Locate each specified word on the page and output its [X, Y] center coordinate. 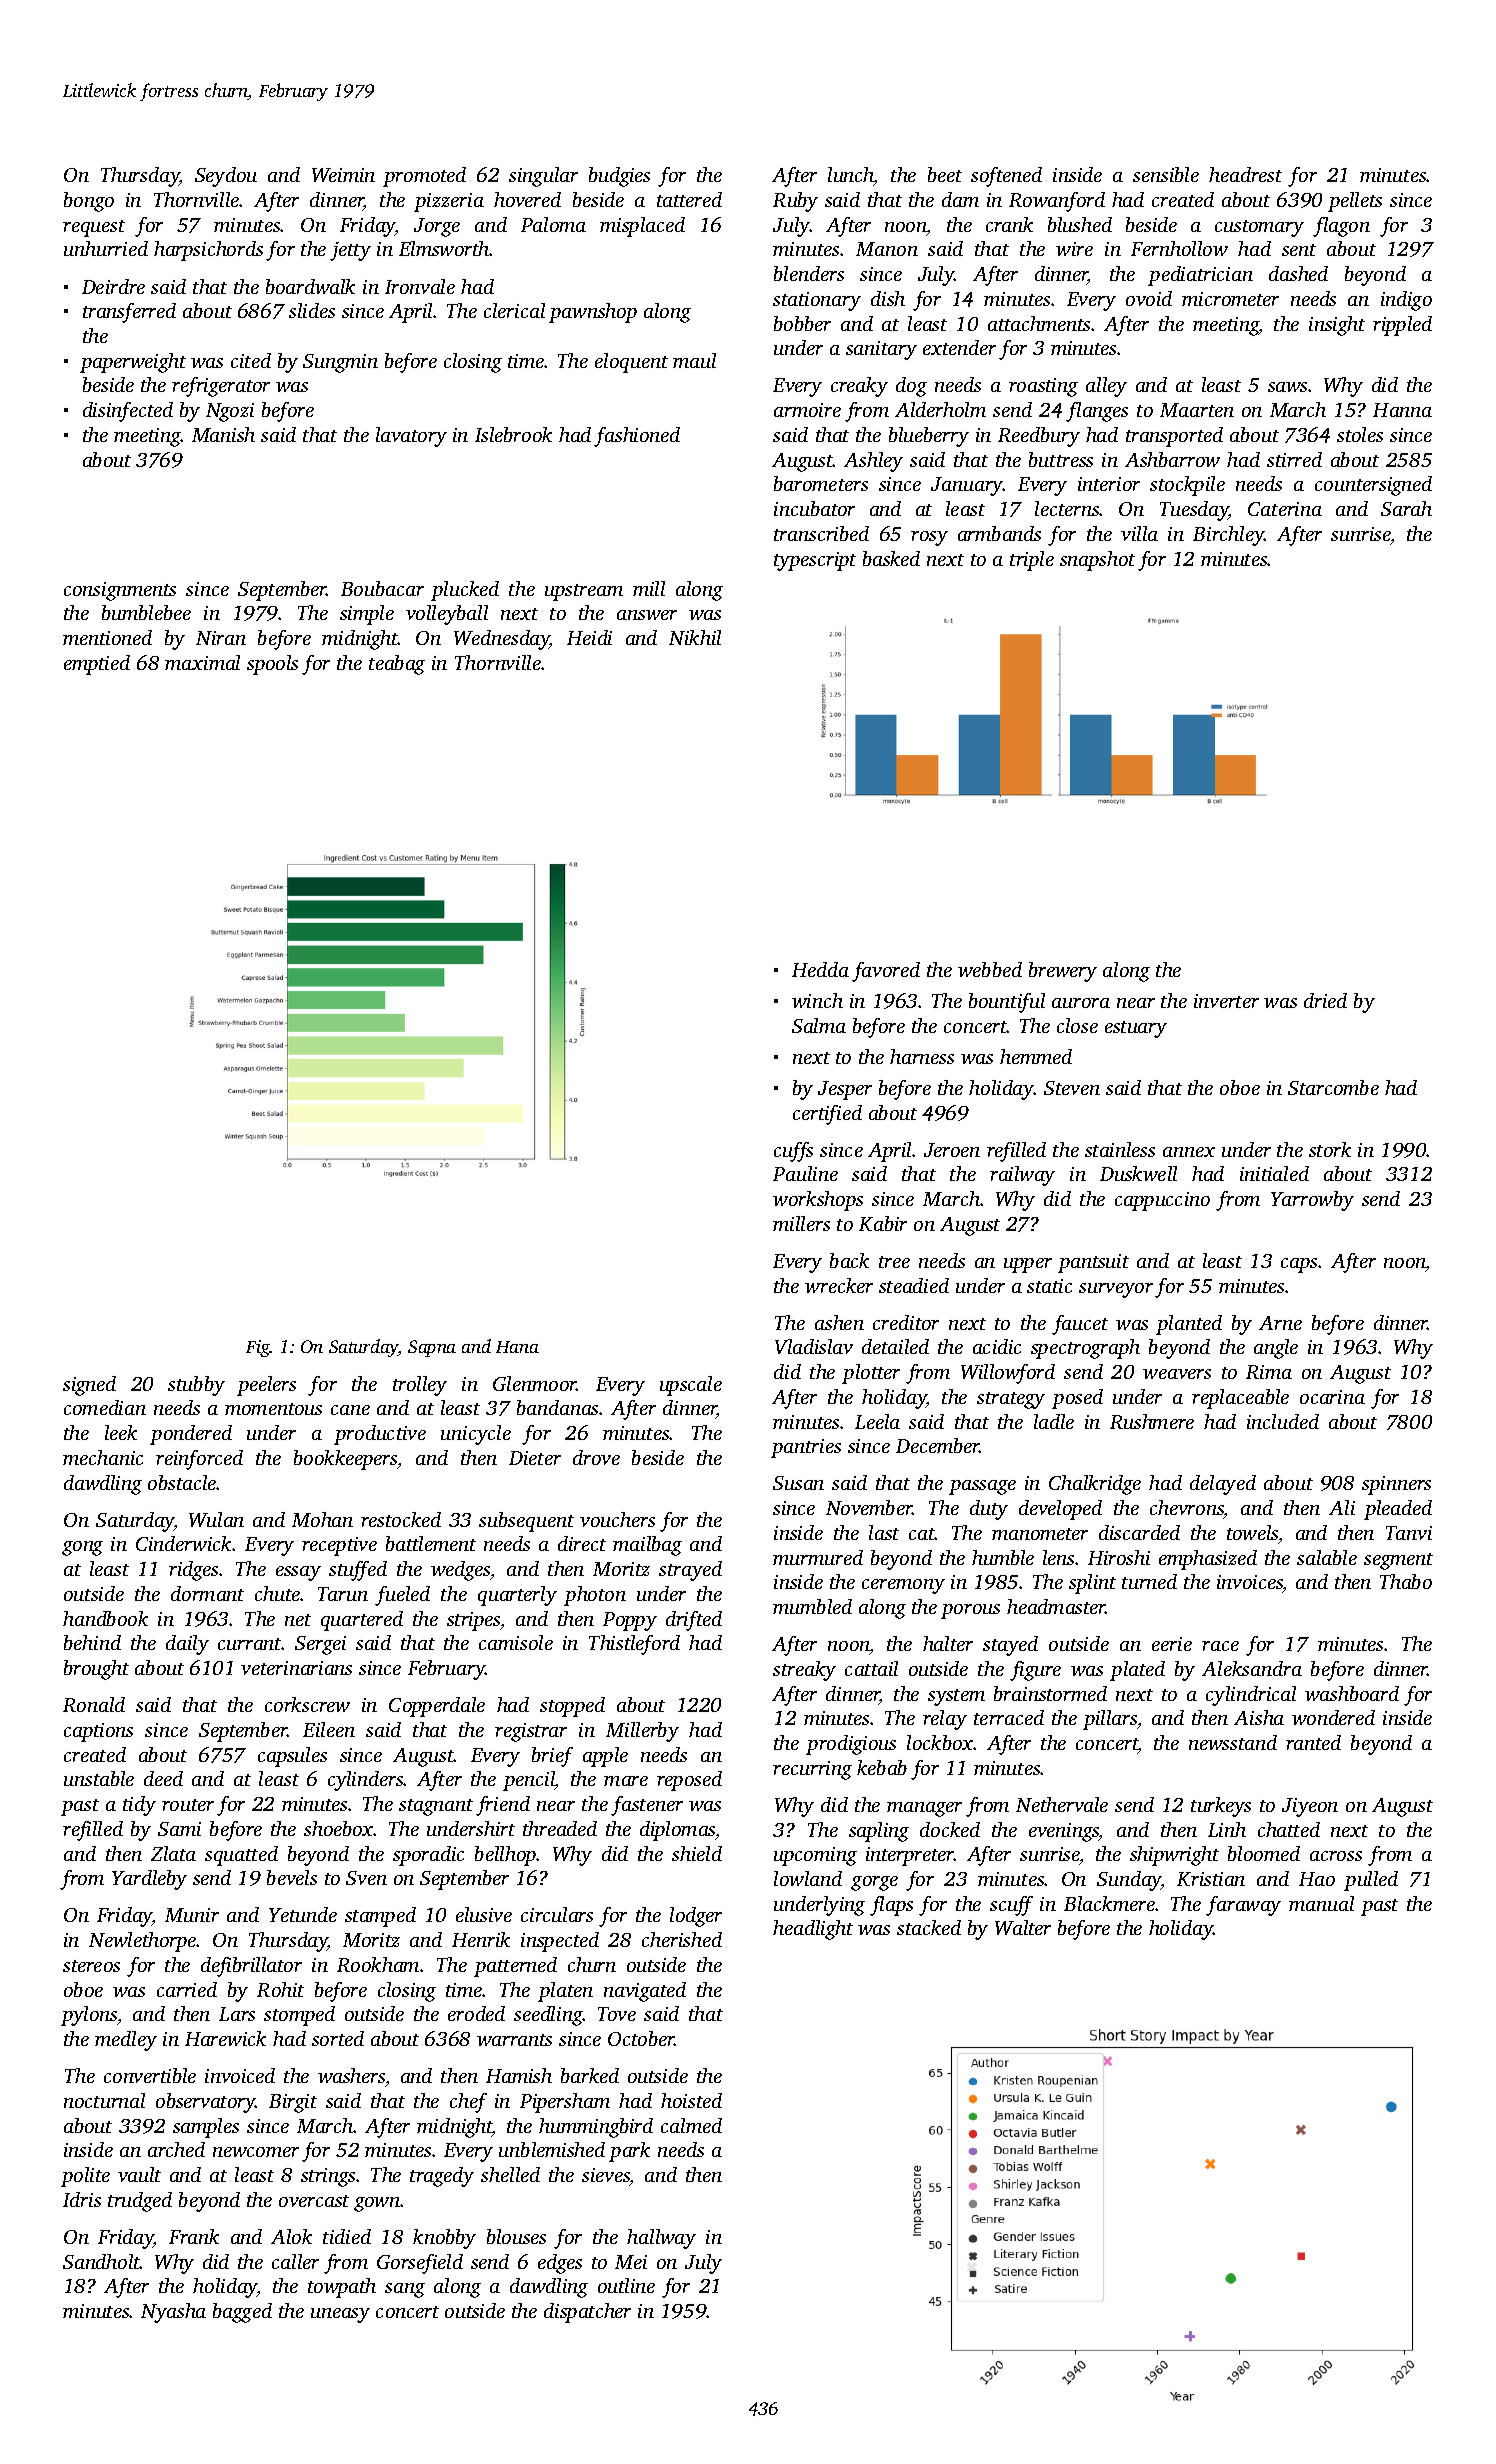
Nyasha [173, 2313]
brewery [1063, 972]
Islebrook [513, 434]
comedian [105, 1407]
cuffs [793, 1152]
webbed [990, 969]
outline [626, 2285]
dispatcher [587, 2313]
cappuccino [1162, 1201]
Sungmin [340, 363]
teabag [397, 665]
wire [1074, 249]
